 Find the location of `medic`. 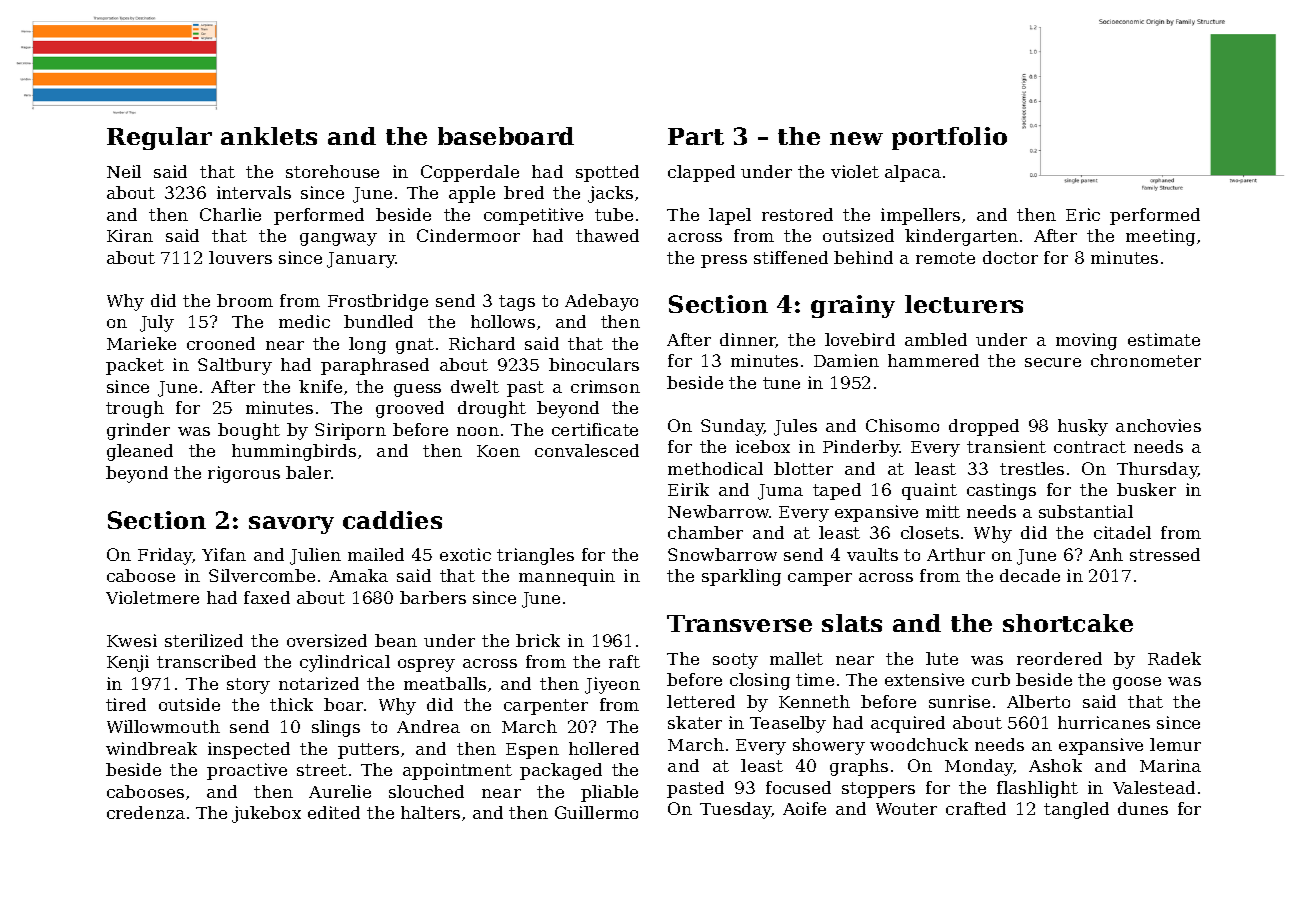

medic is located at coordinates (304, 321).
